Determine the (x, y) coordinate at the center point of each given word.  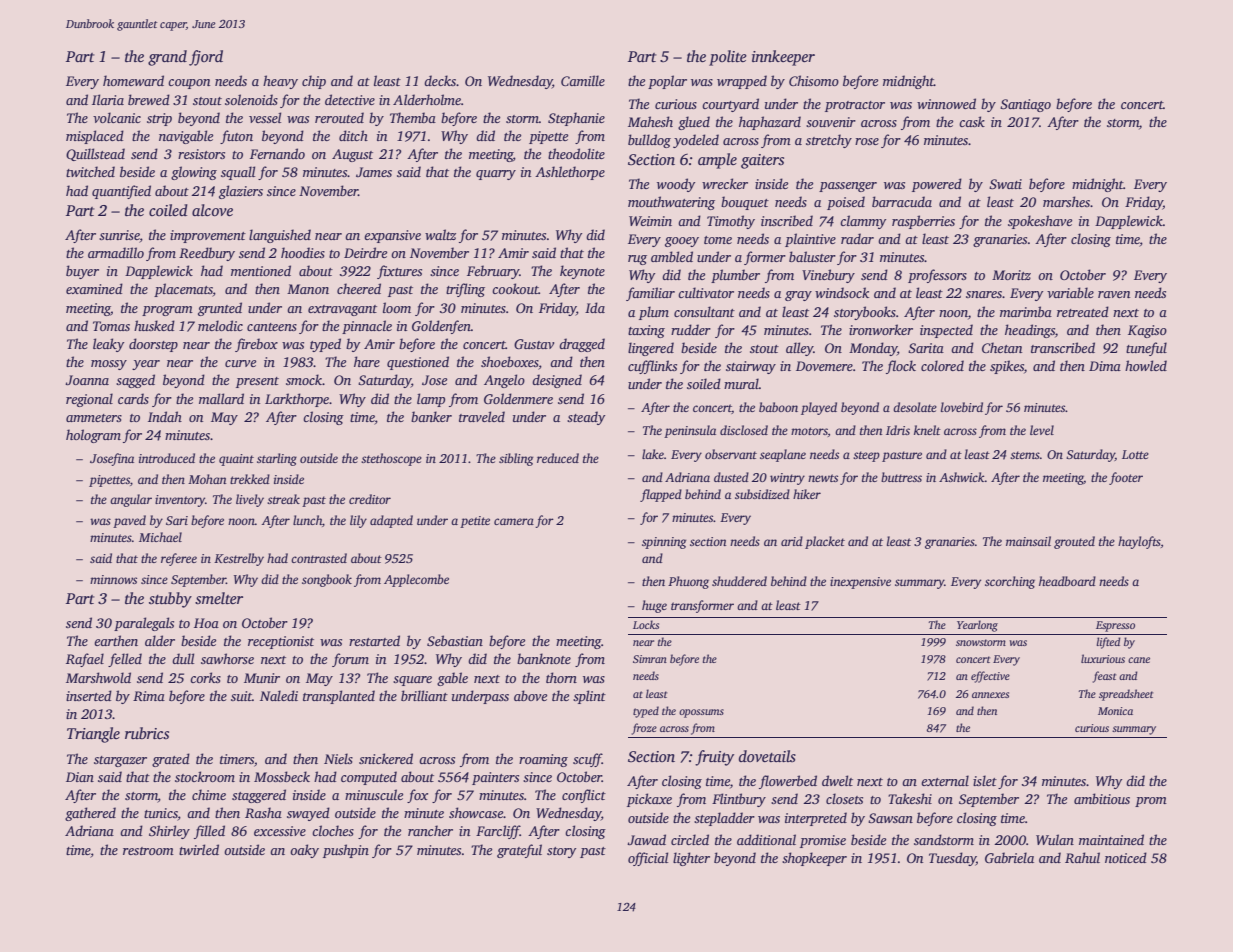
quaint (236, 460)
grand (167, 58)
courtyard (730, 105)
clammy (863, 222)
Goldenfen (441, 327)
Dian (80, 777)
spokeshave (1040, 222)
